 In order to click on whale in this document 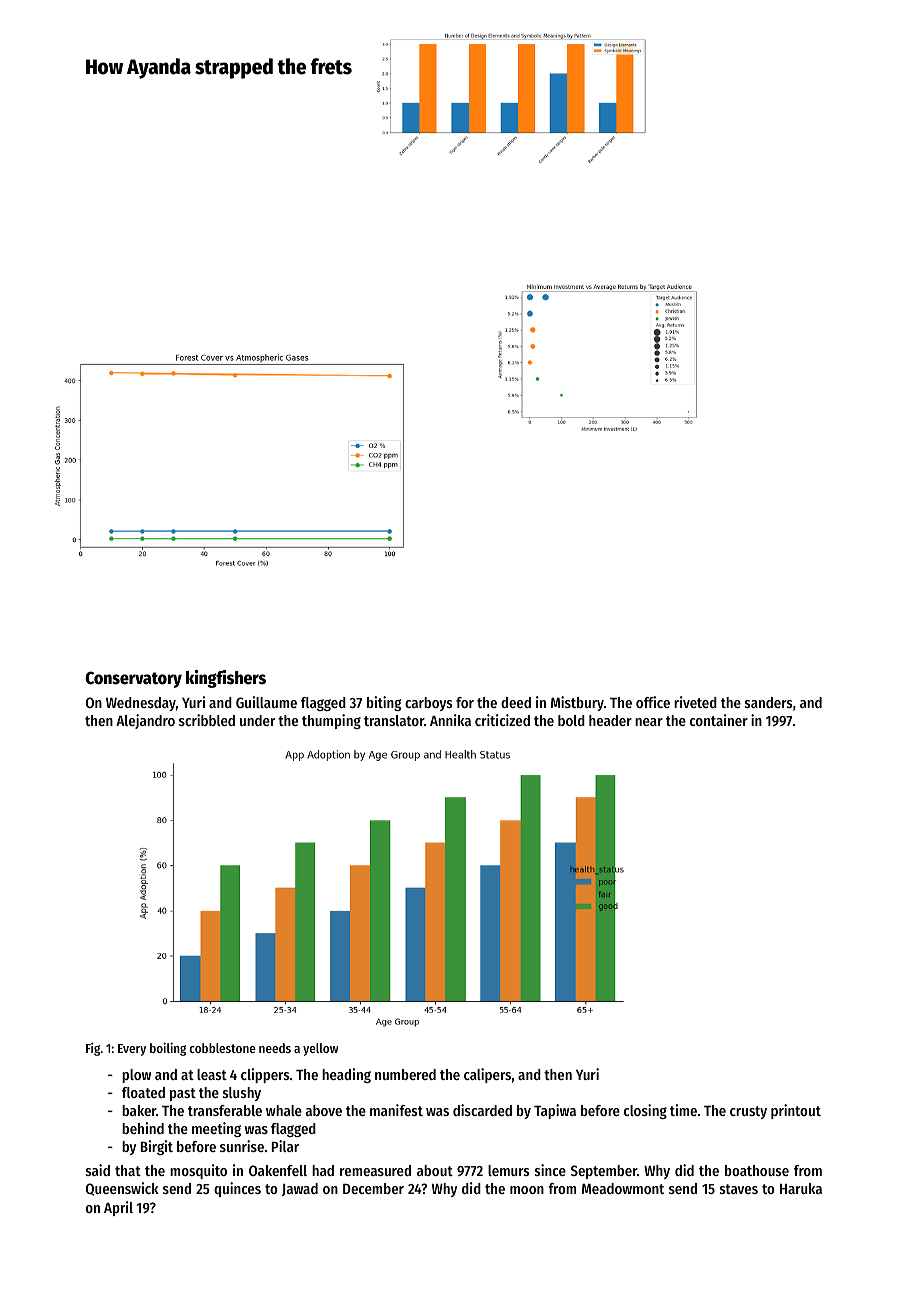, I will do `click(284, 1110)`.
